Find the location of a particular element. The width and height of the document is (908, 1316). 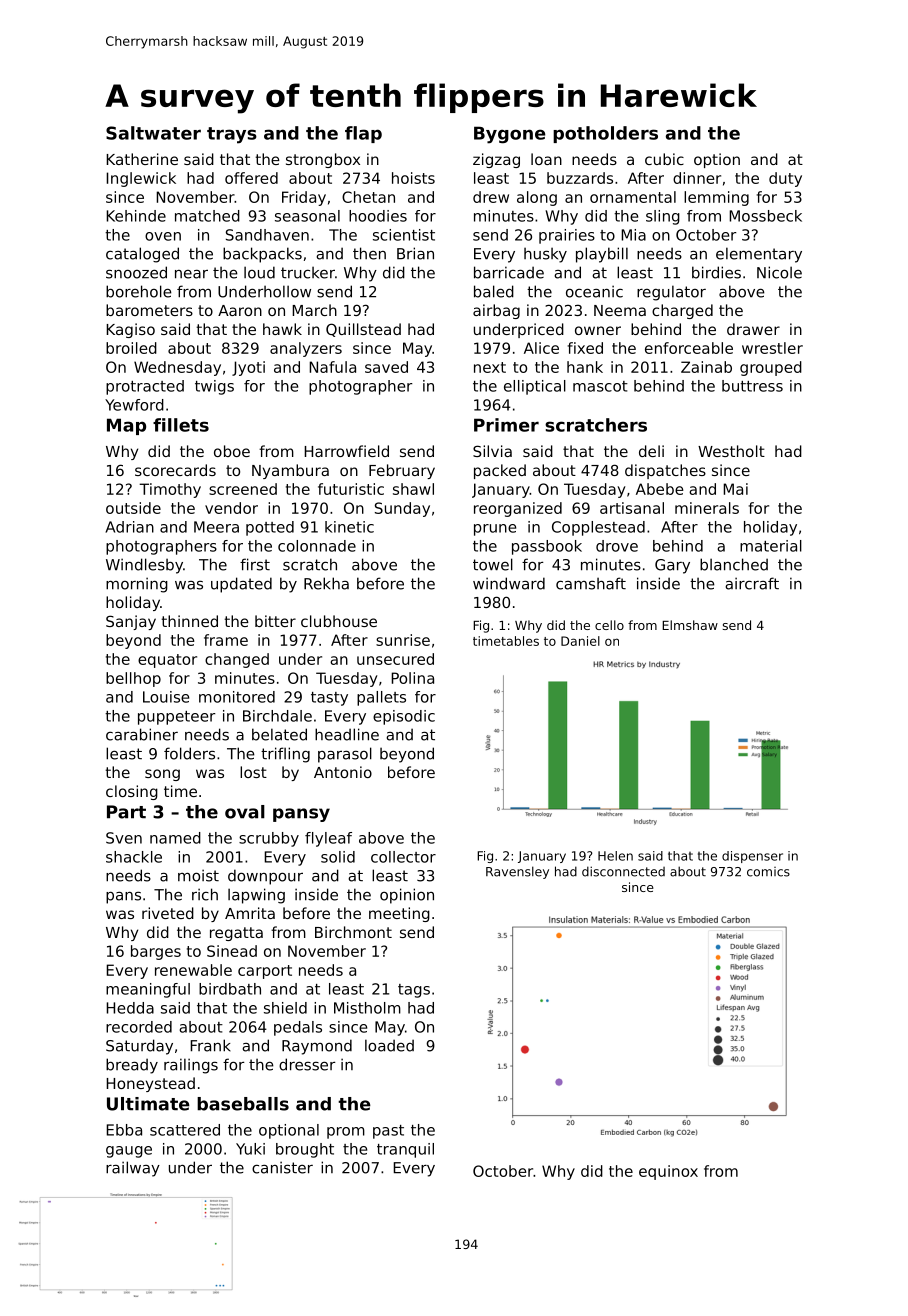

Kagiso is located at coordinates (130, 330).
